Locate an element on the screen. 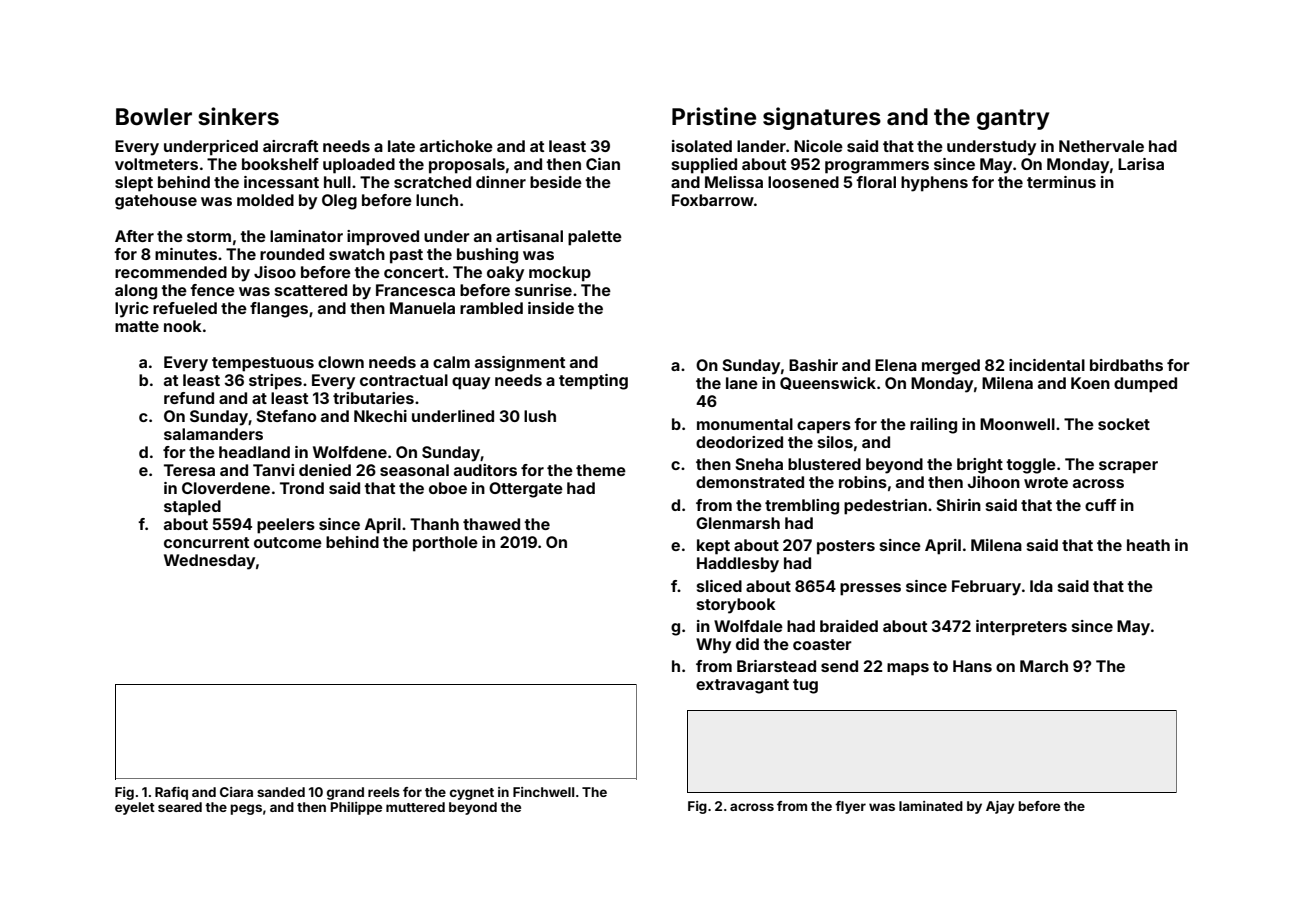 Image resolution: width=1308 pixels, height=924 pixels. muttered is located at coordinates (415, 807).
